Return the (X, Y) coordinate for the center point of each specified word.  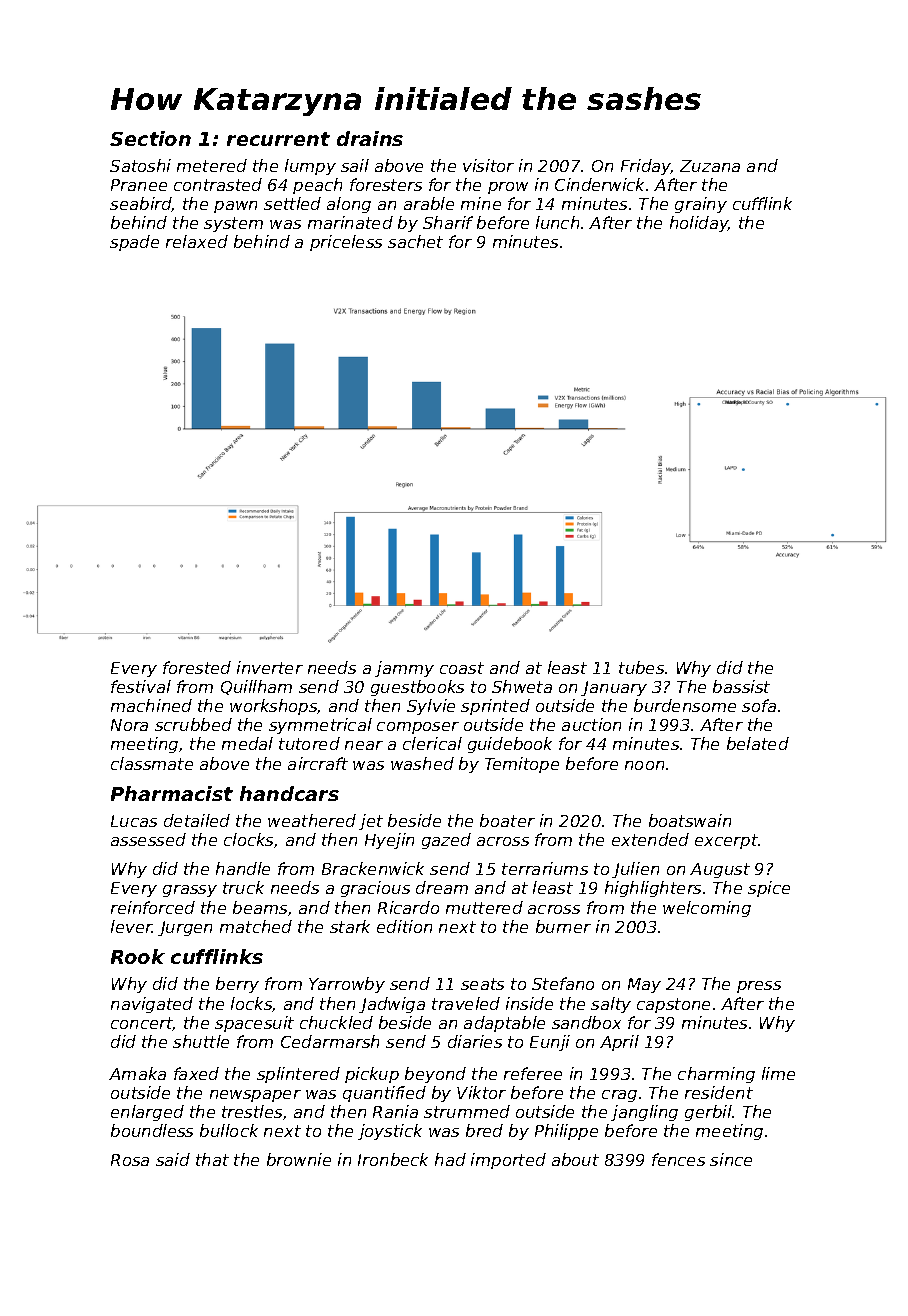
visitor (488, 165)
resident (719, 1092)
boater (507, 820)
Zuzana (710, 166)
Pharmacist (172, 793)
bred (484, 1130)
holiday (699, 224)
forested (197, 667)
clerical (432, 743)
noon (644, 765)
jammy (404, 669)
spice (769, 889)
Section (150, 138)
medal (247, 743)
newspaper (255, 1096)
